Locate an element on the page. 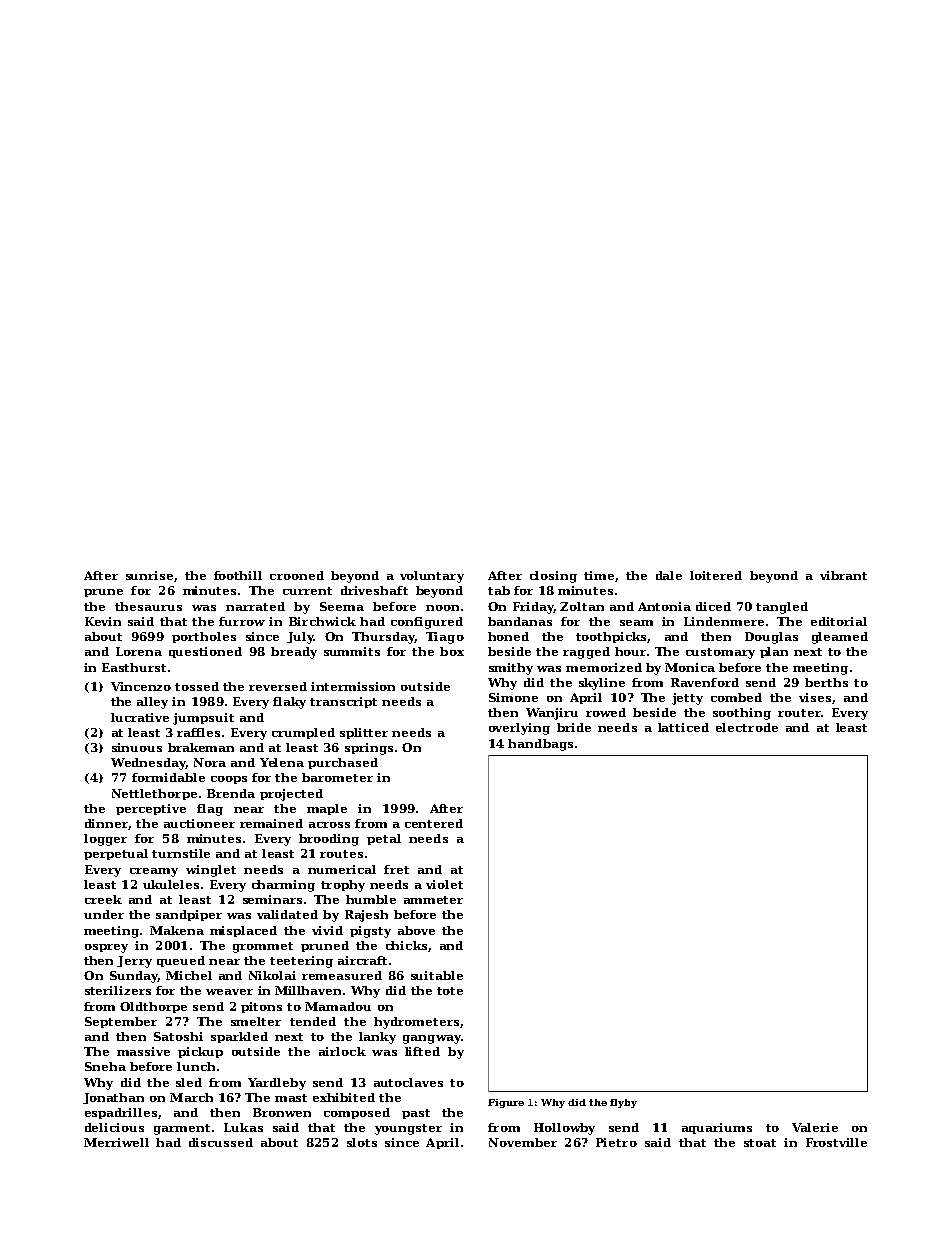 This image has width=952, height=1233. Friday is located at coordinates (533, 608).
